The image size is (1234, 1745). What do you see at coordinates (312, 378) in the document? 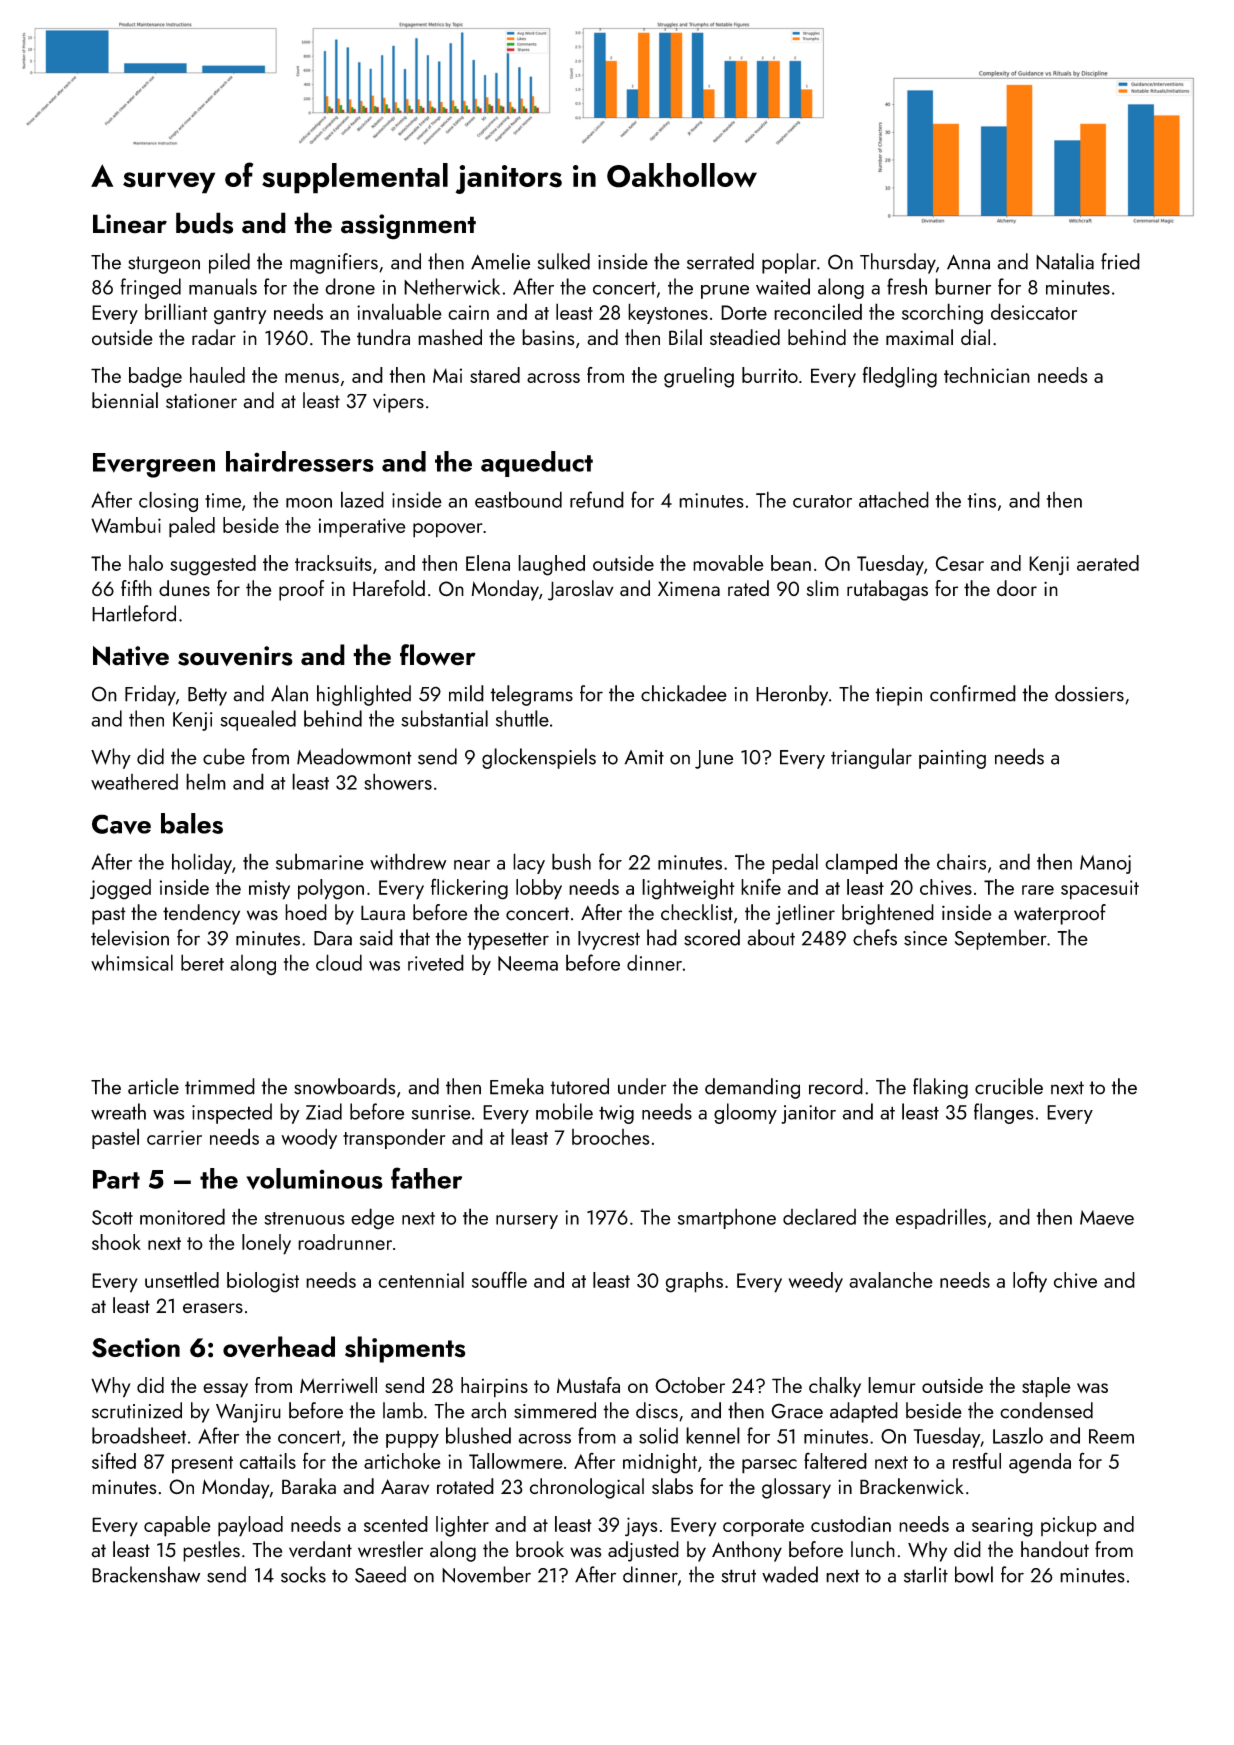
I see `menus` at bounding box center [312, 378].
